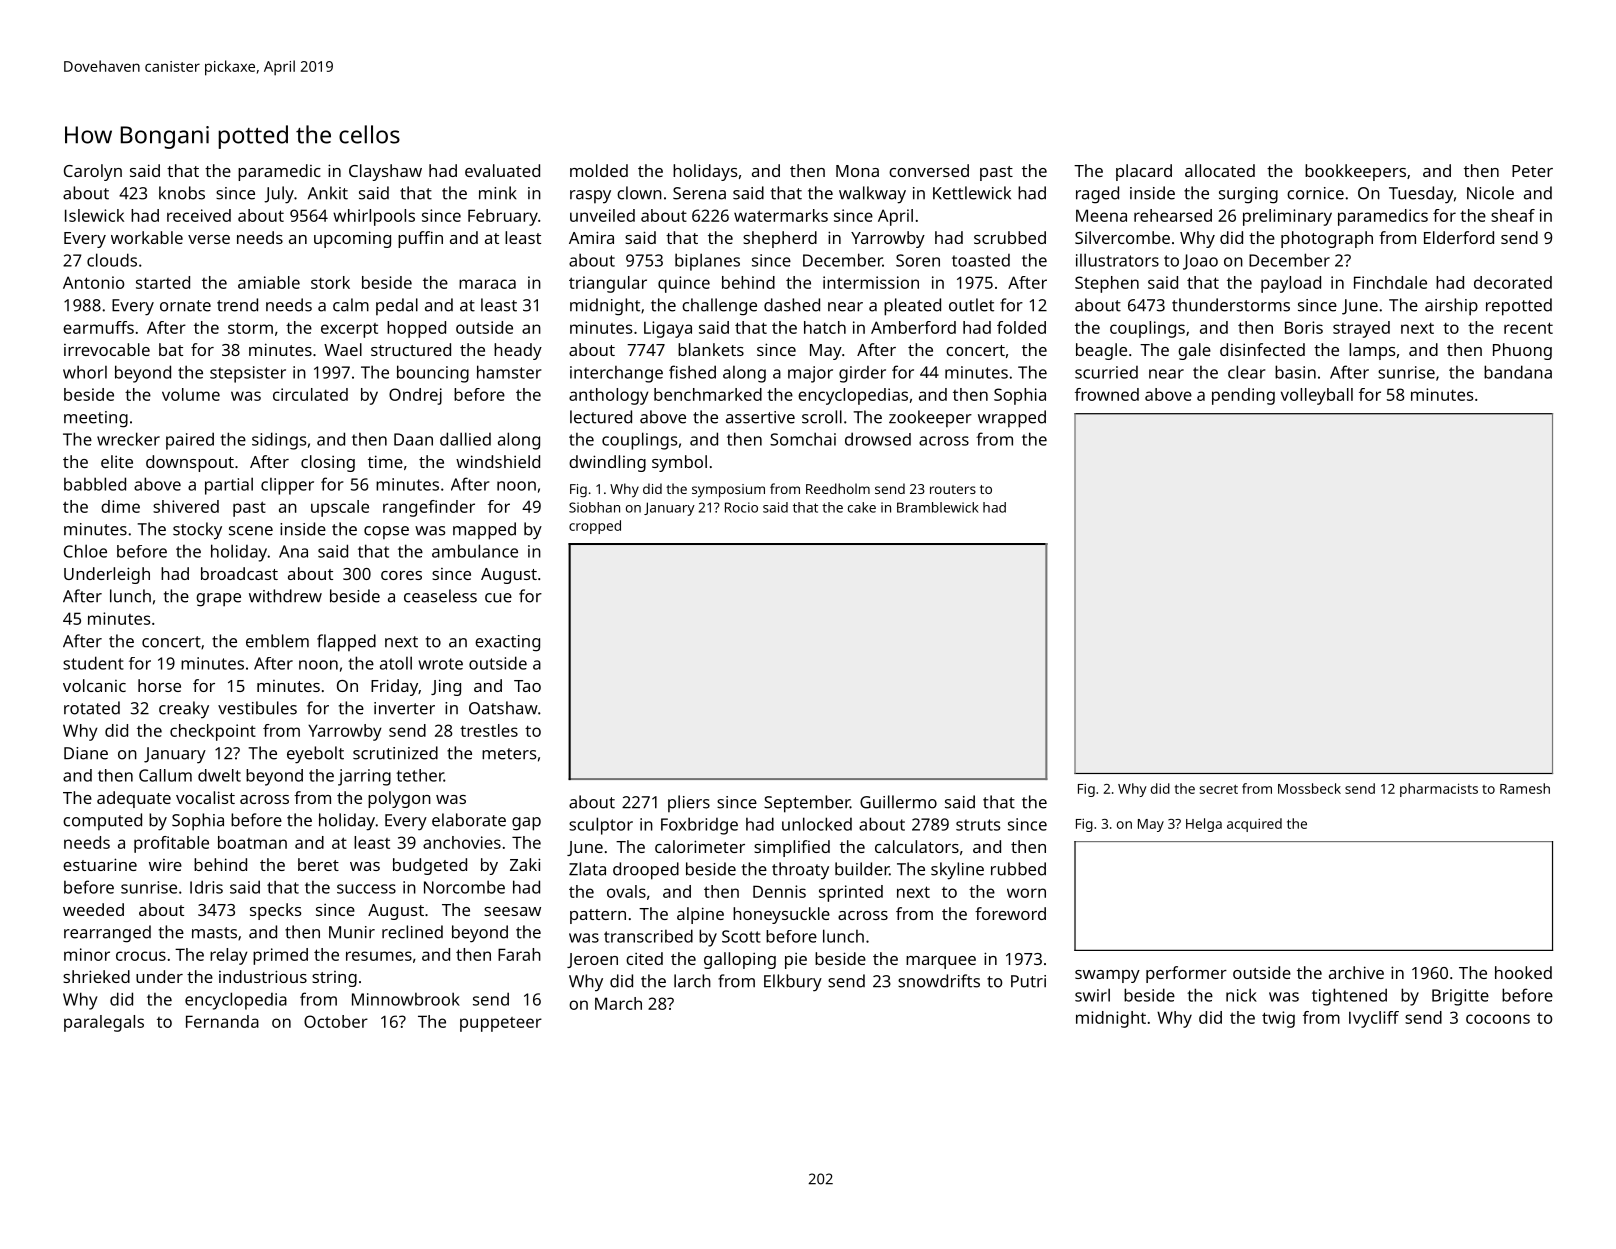 This screenshot has height=1249, width=1616. I want to click on broadcast, so click(239, 573).
